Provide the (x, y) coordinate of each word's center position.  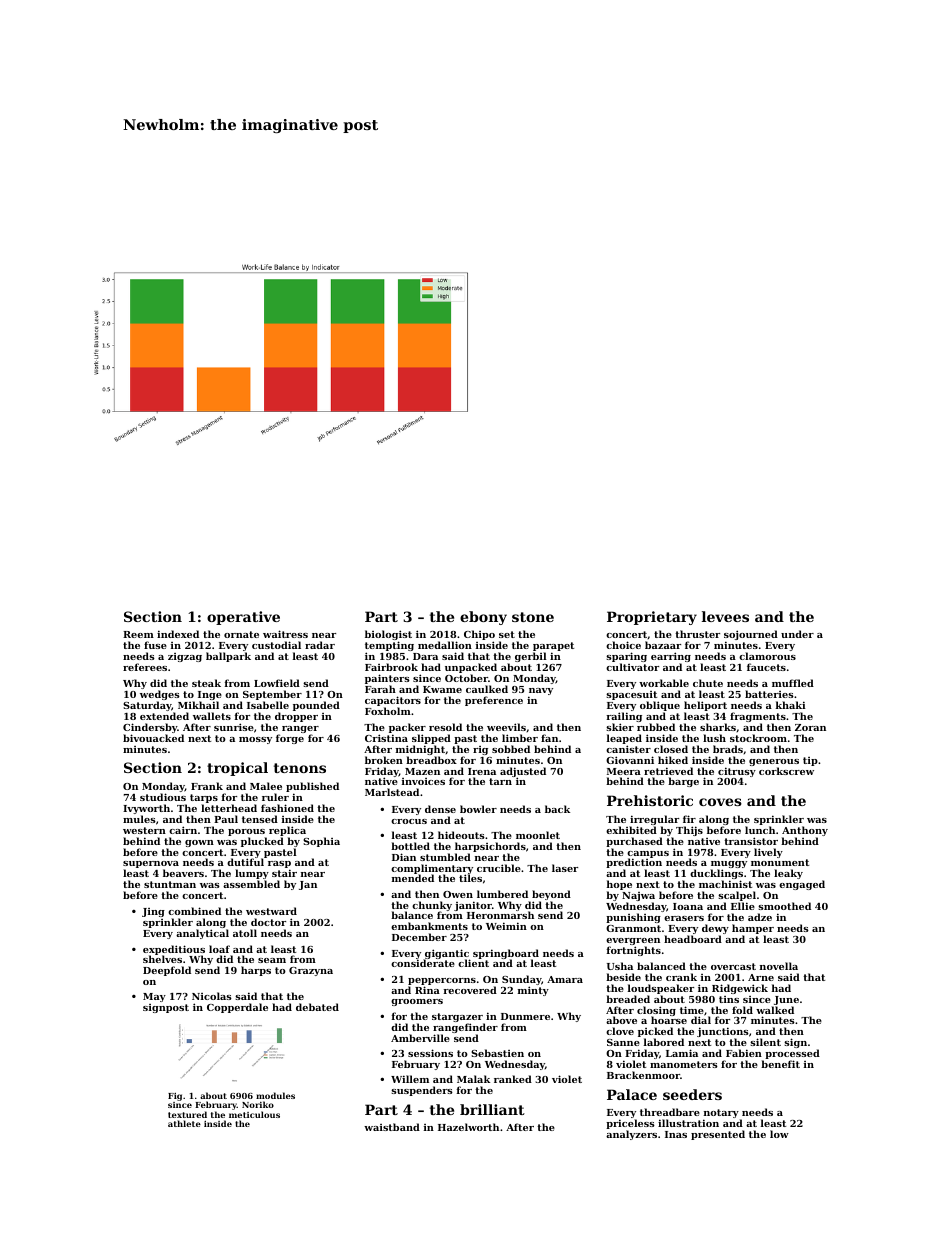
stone (533, 617)
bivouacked (153, 738)
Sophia (321, 842)
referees (145, 667)
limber (520, 738)
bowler (478, 809)
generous (774, 762)
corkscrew (786, 771)
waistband (392, 1127)
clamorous (767, 656)
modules (275, 1095)
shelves (162, 959)
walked (775, 1010)
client (473, 963)
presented (718, 1135)
